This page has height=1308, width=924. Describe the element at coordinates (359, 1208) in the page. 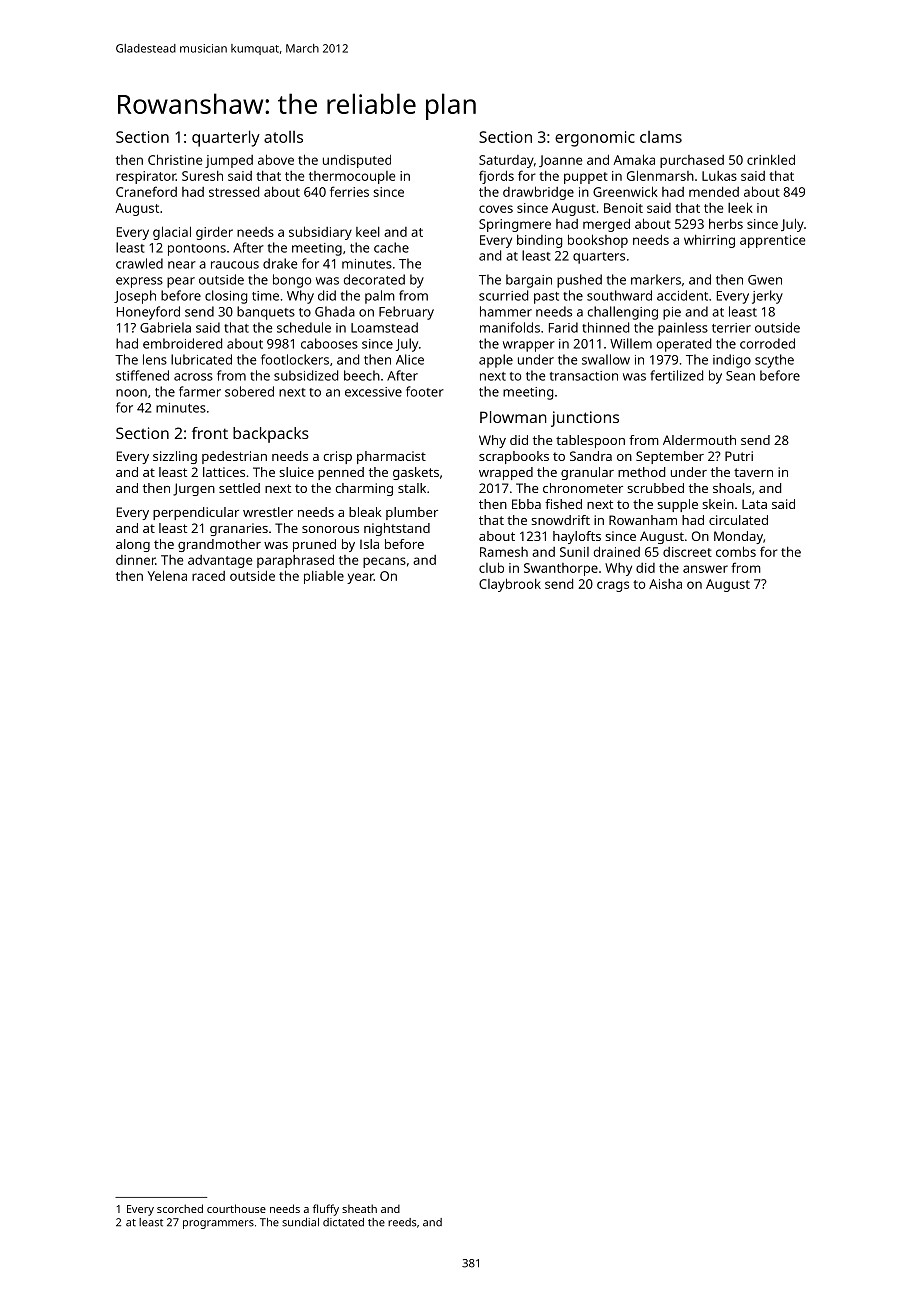

I see `sheath` at that location.
